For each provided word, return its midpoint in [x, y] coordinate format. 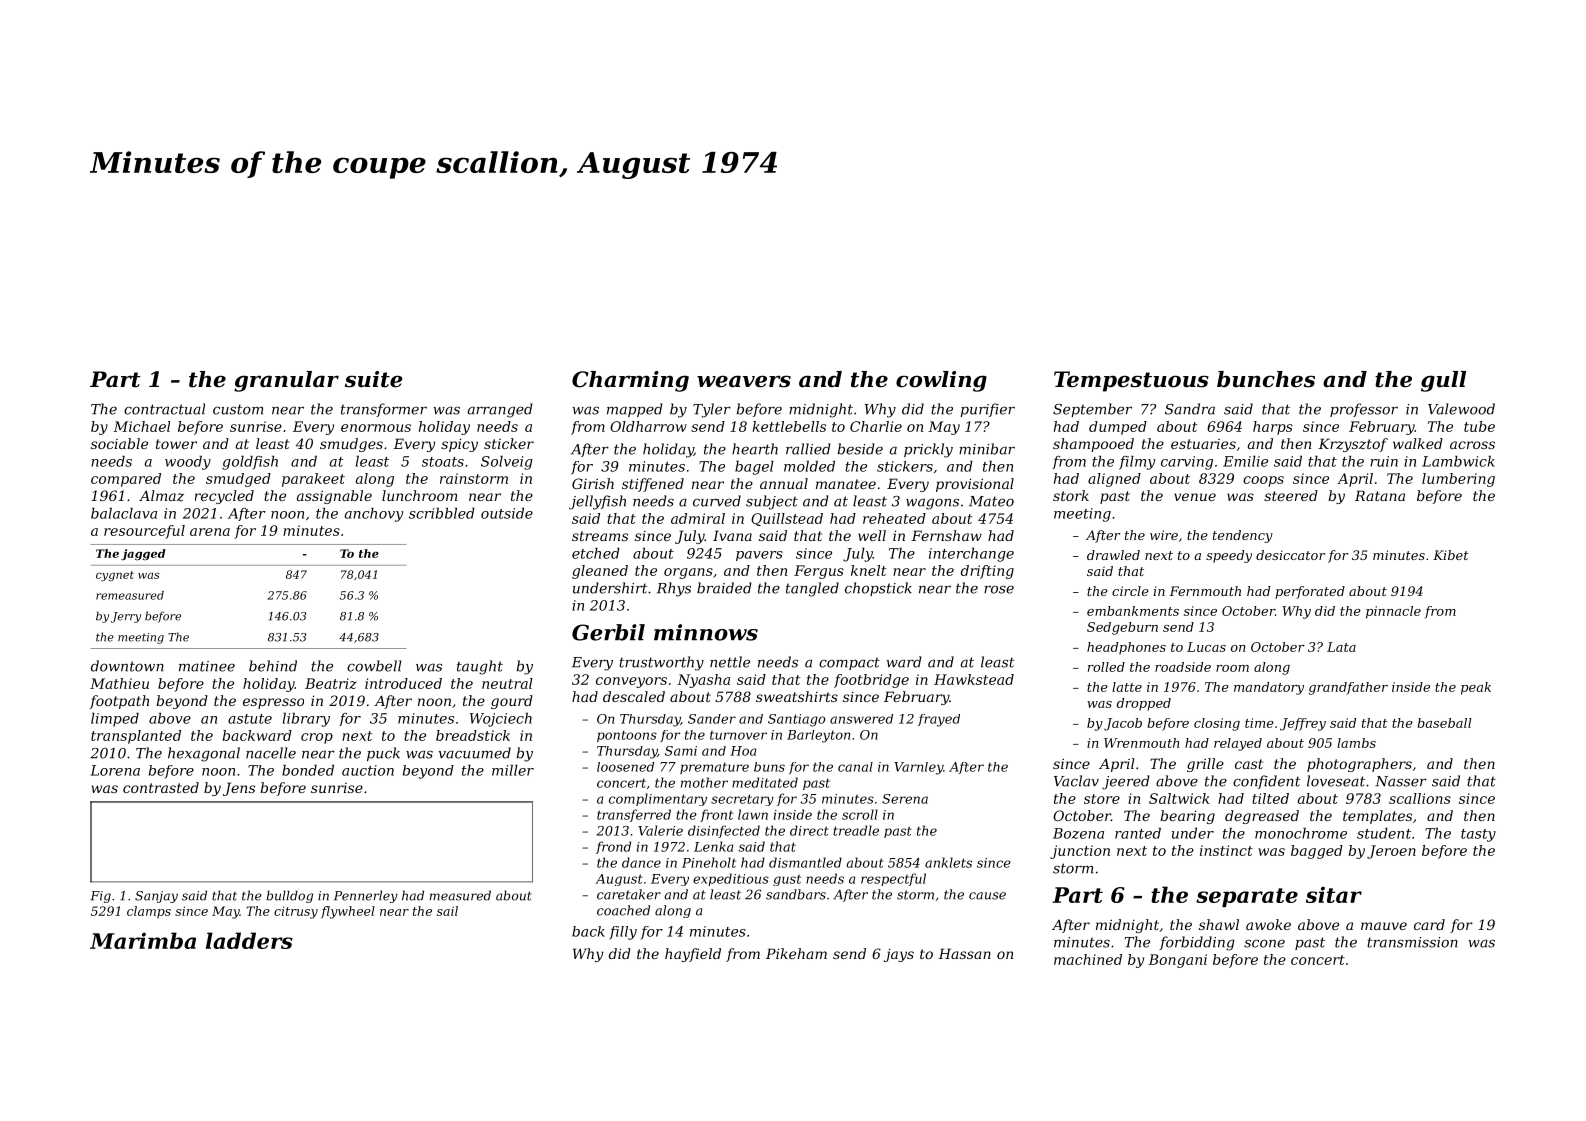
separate [1247, 897]
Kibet [1451, 555]
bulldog [289, 896]
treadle [856, 830]
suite [374, 379]
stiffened [653, 485]
